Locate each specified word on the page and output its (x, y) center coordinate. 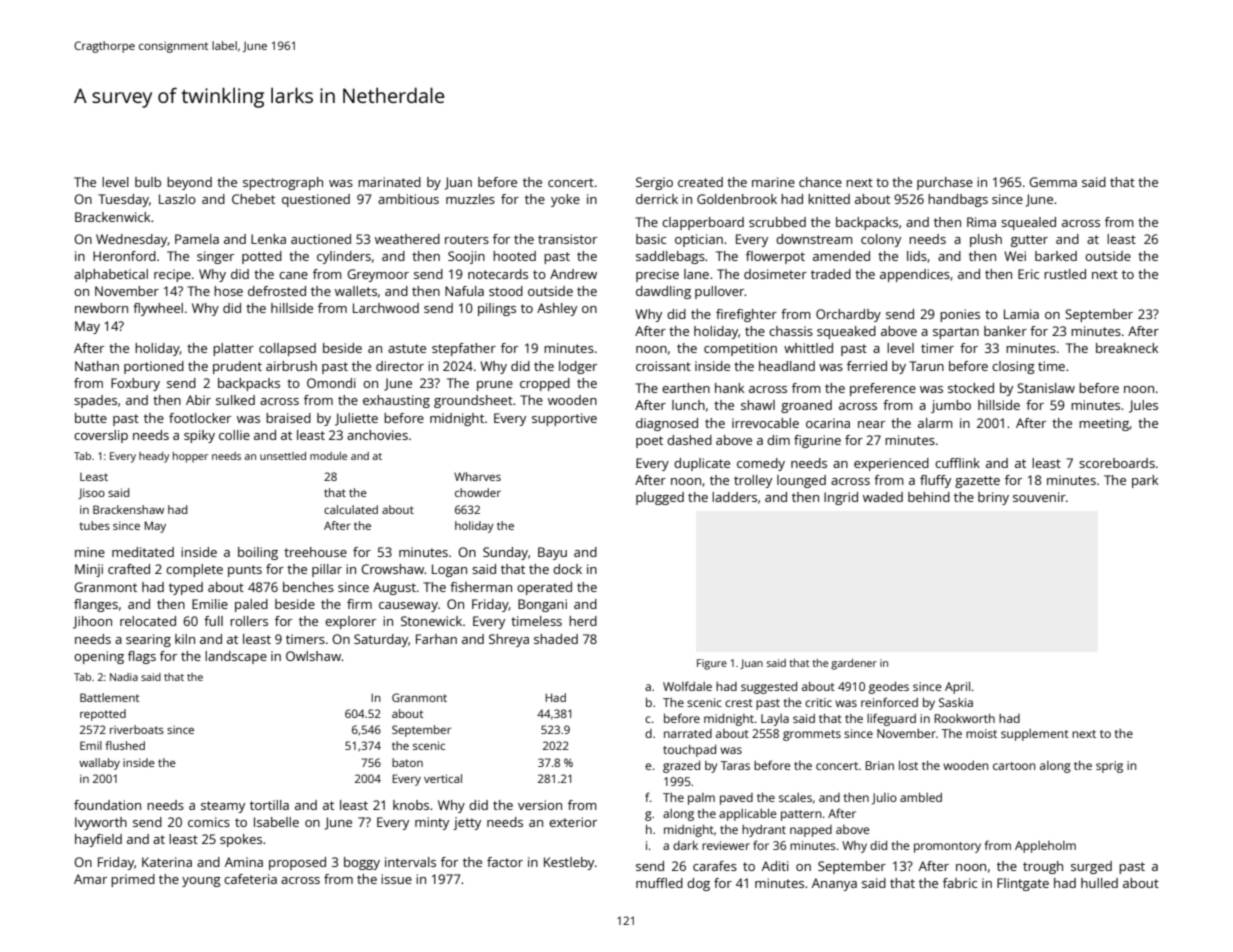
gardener (854, 664)
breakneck (1127, 348)
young (201, 882)
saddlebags (670, 257)
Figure (712, 664)
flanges (96, 605)
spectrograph (283, 183)
